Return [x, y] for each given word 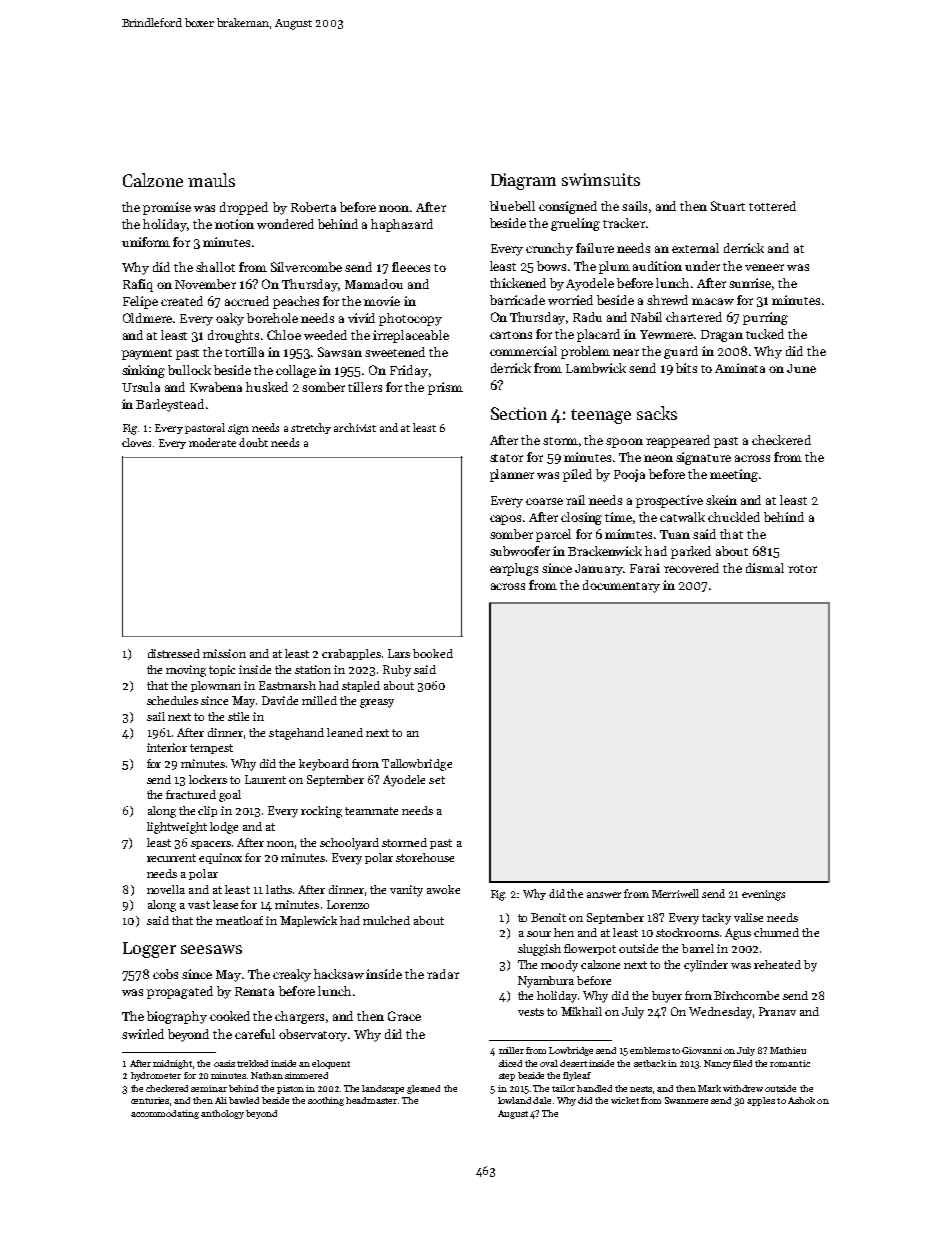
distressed [174, 653]
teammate [371, 811]
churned [776, 932]
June [801, 368]
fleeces [411, 267]
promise [167, 208]
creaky [292, 975]
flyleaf [577, 1076]
